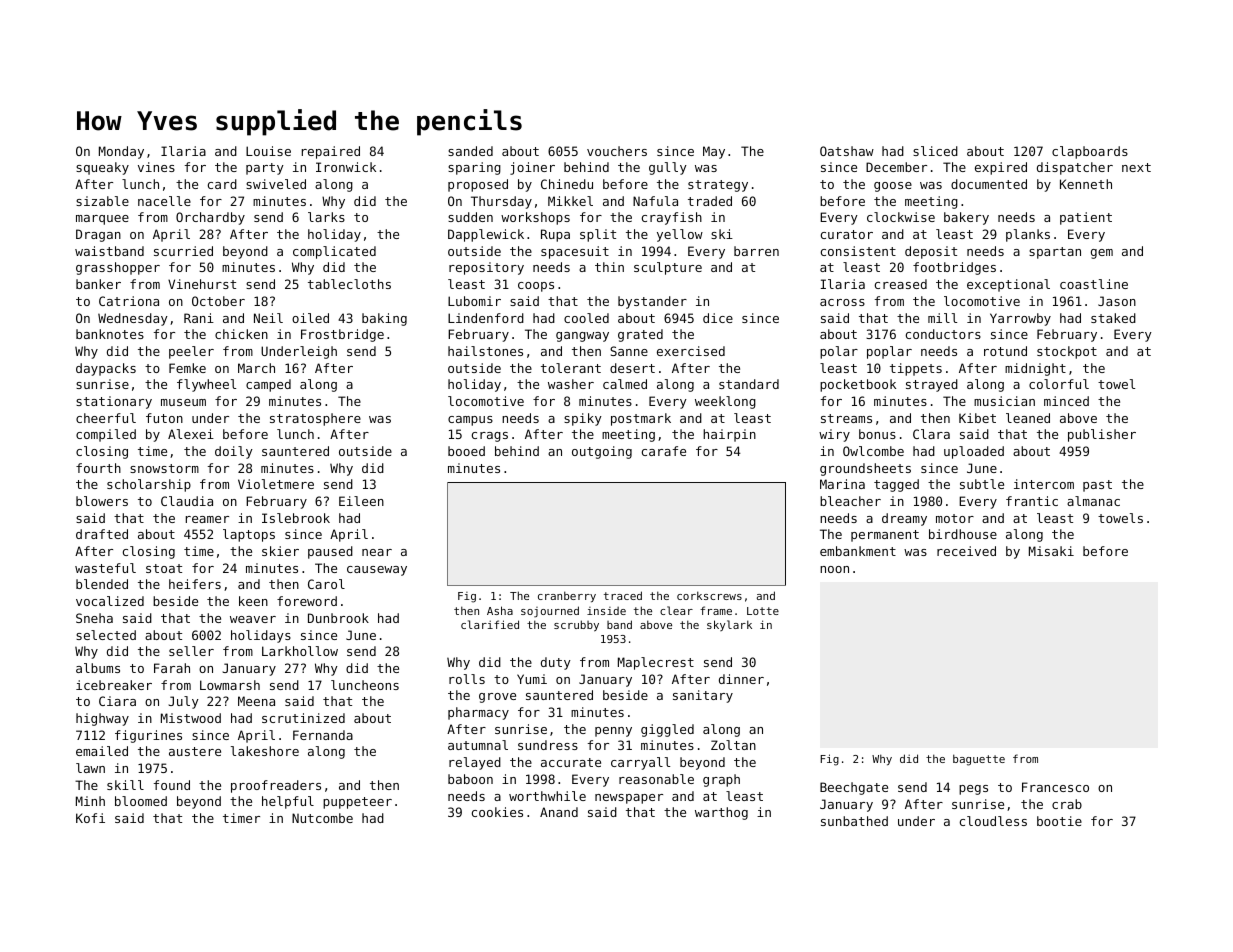  Describe the element at coordinates (384, 319) in the screenshot. I see `baking` at that location.
